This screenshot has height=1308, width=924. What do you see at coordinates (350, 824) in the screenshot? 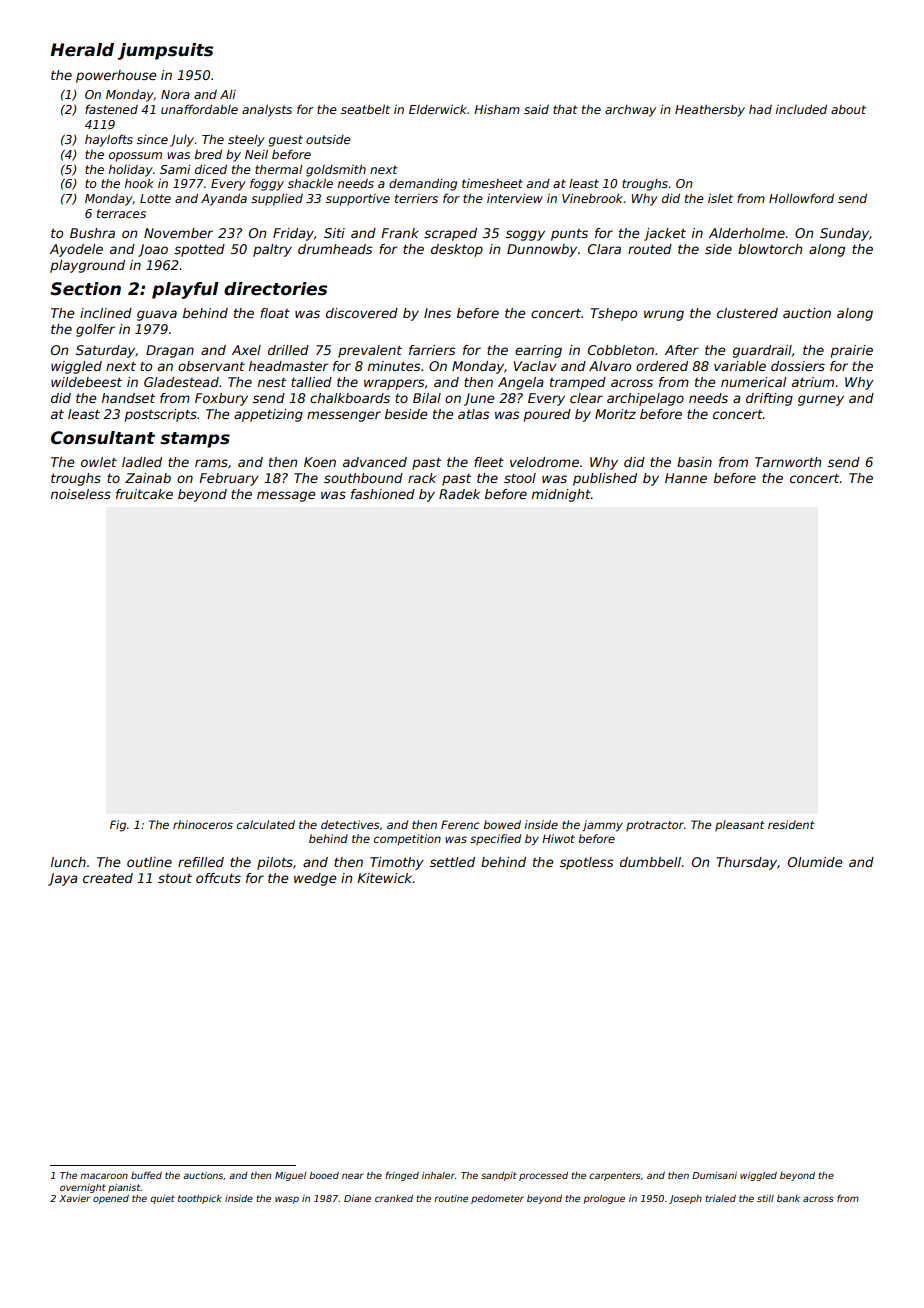
I see `detectives` at bounding box center [350, 824].
